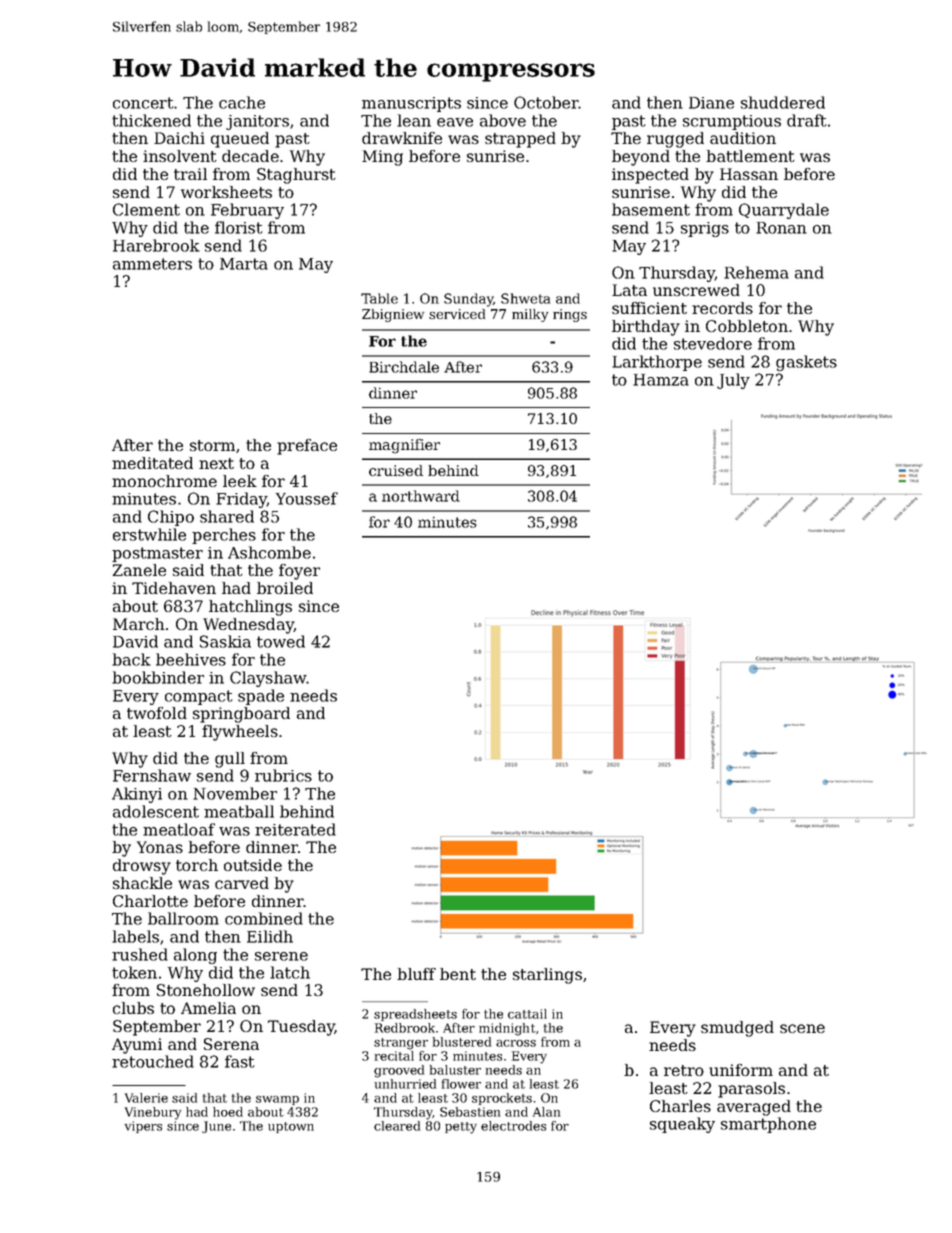 This screenshot has height=1233, width=952. Describe the element at coordinates (295, 829) in the screenshot. I see `reiterated` at that location.
